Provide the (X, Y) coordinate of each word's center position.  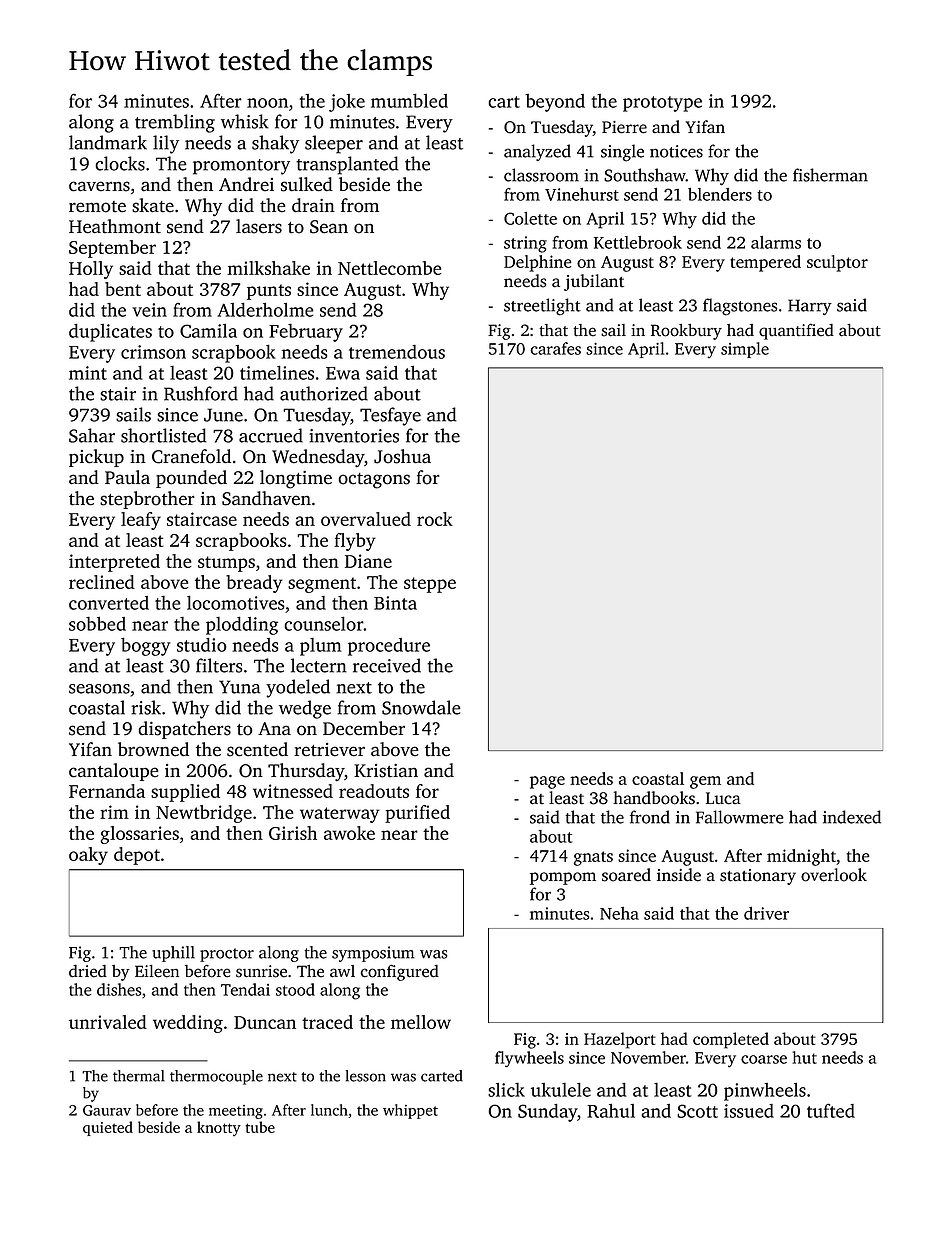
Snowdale (421, 707)
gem (705, 782)
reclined (102, 582)
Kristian (386, 771)
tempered (765, 263)
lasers (259, 226)
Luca (723, 798)
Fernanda (107, 791)
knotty (219, 1128)
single (622, 153)
